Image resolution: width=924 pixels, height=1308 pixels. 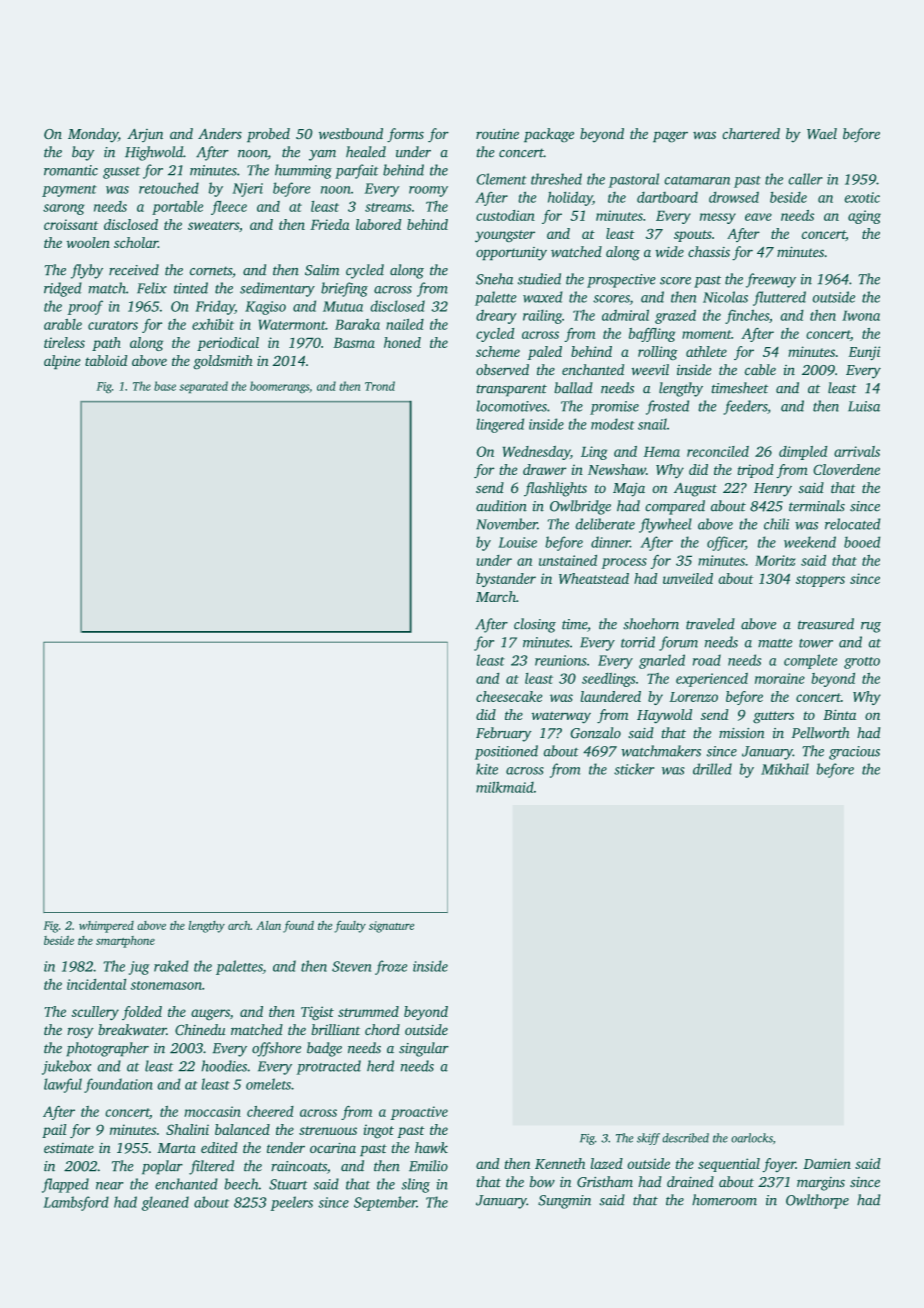 I want to click on pager, so click(x=670, y=137).
